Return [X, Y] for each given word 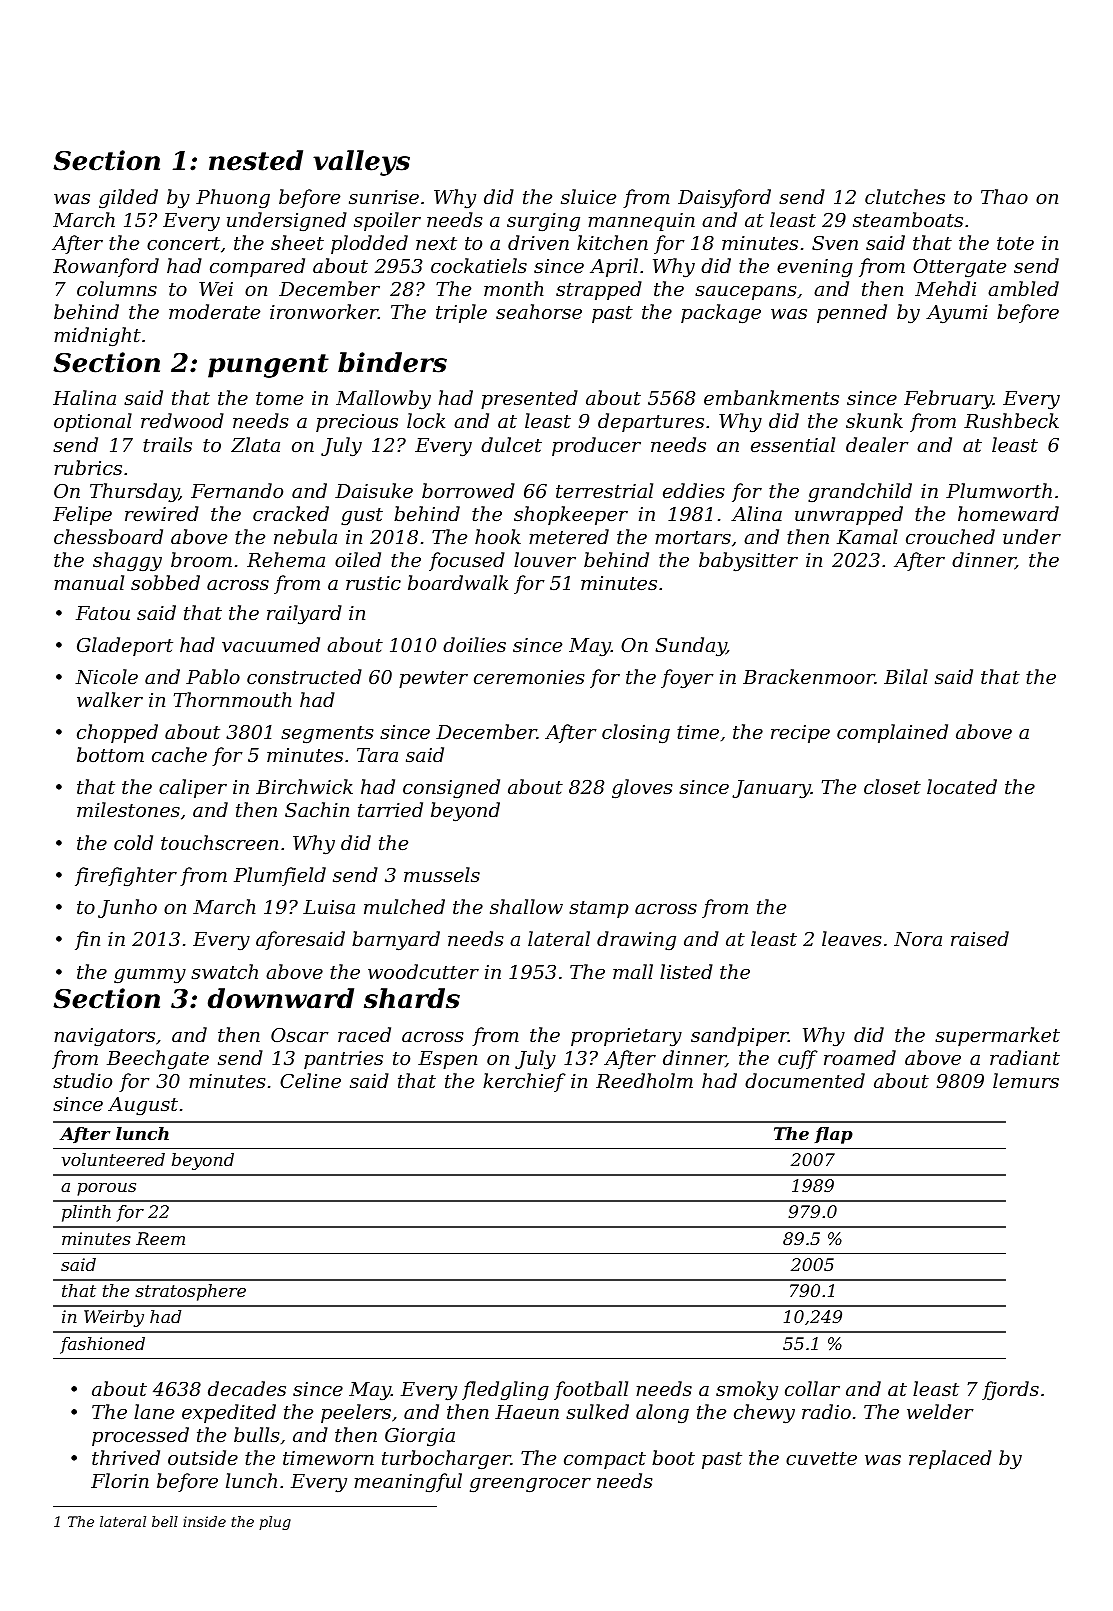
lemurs [1026, 1080]
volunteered [113, 1159]
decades [247, 1388]
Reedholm [644, 1080]
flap [833, 1135]
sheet [297, 242]
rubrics [88, 467]
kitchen [612, 242]
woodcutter [423, 971]
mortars [693, 537]
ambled [1023, 288]
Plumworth [999, 490]
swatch [224, 971]
